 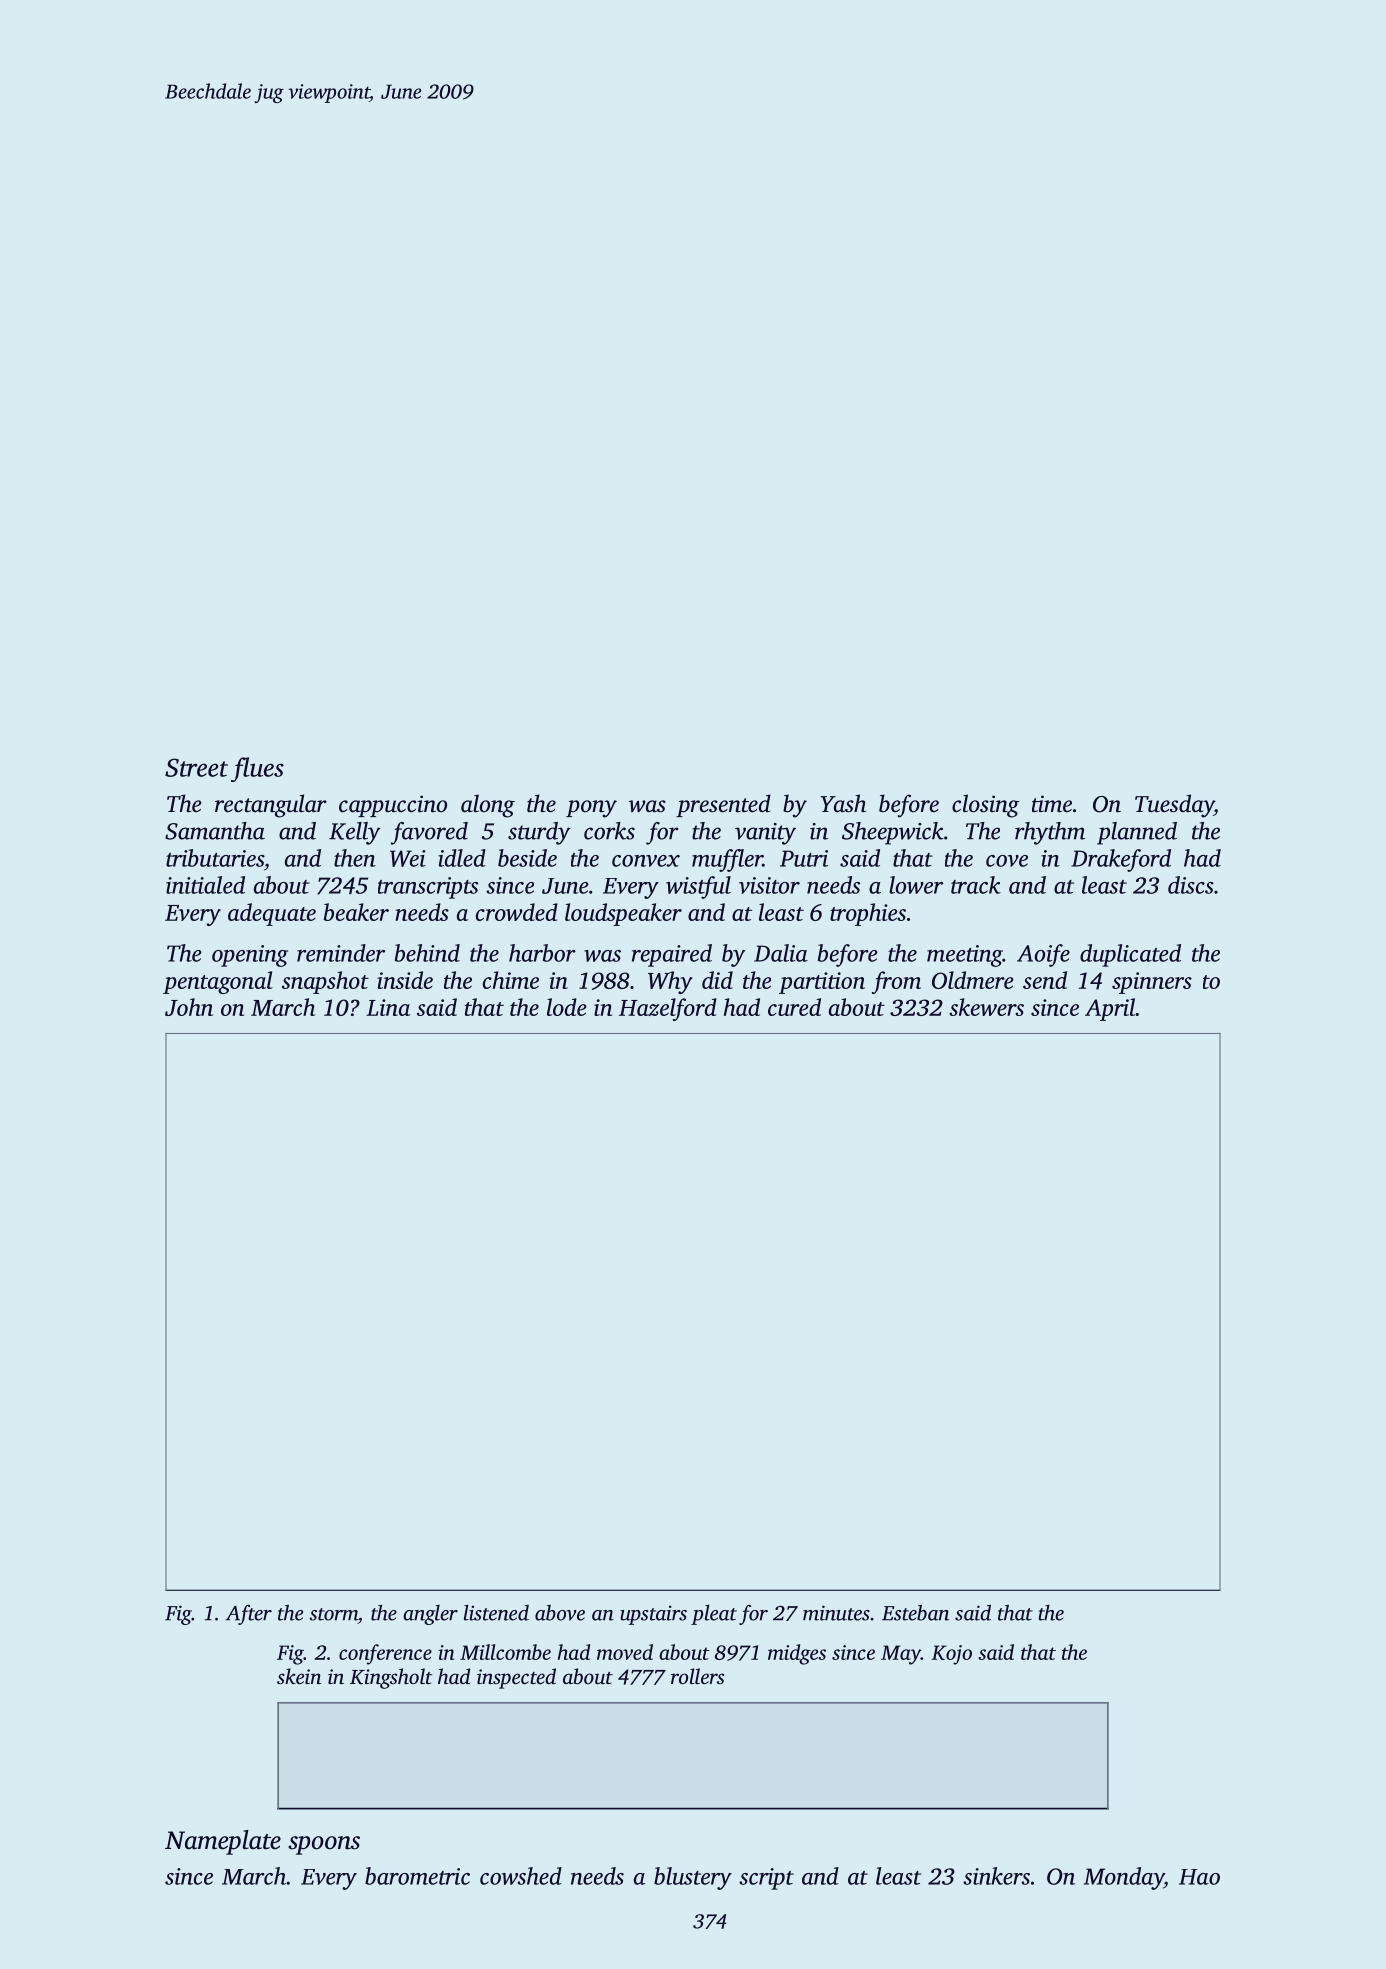 I want to click on Yash, so click(x=843, y=803).
